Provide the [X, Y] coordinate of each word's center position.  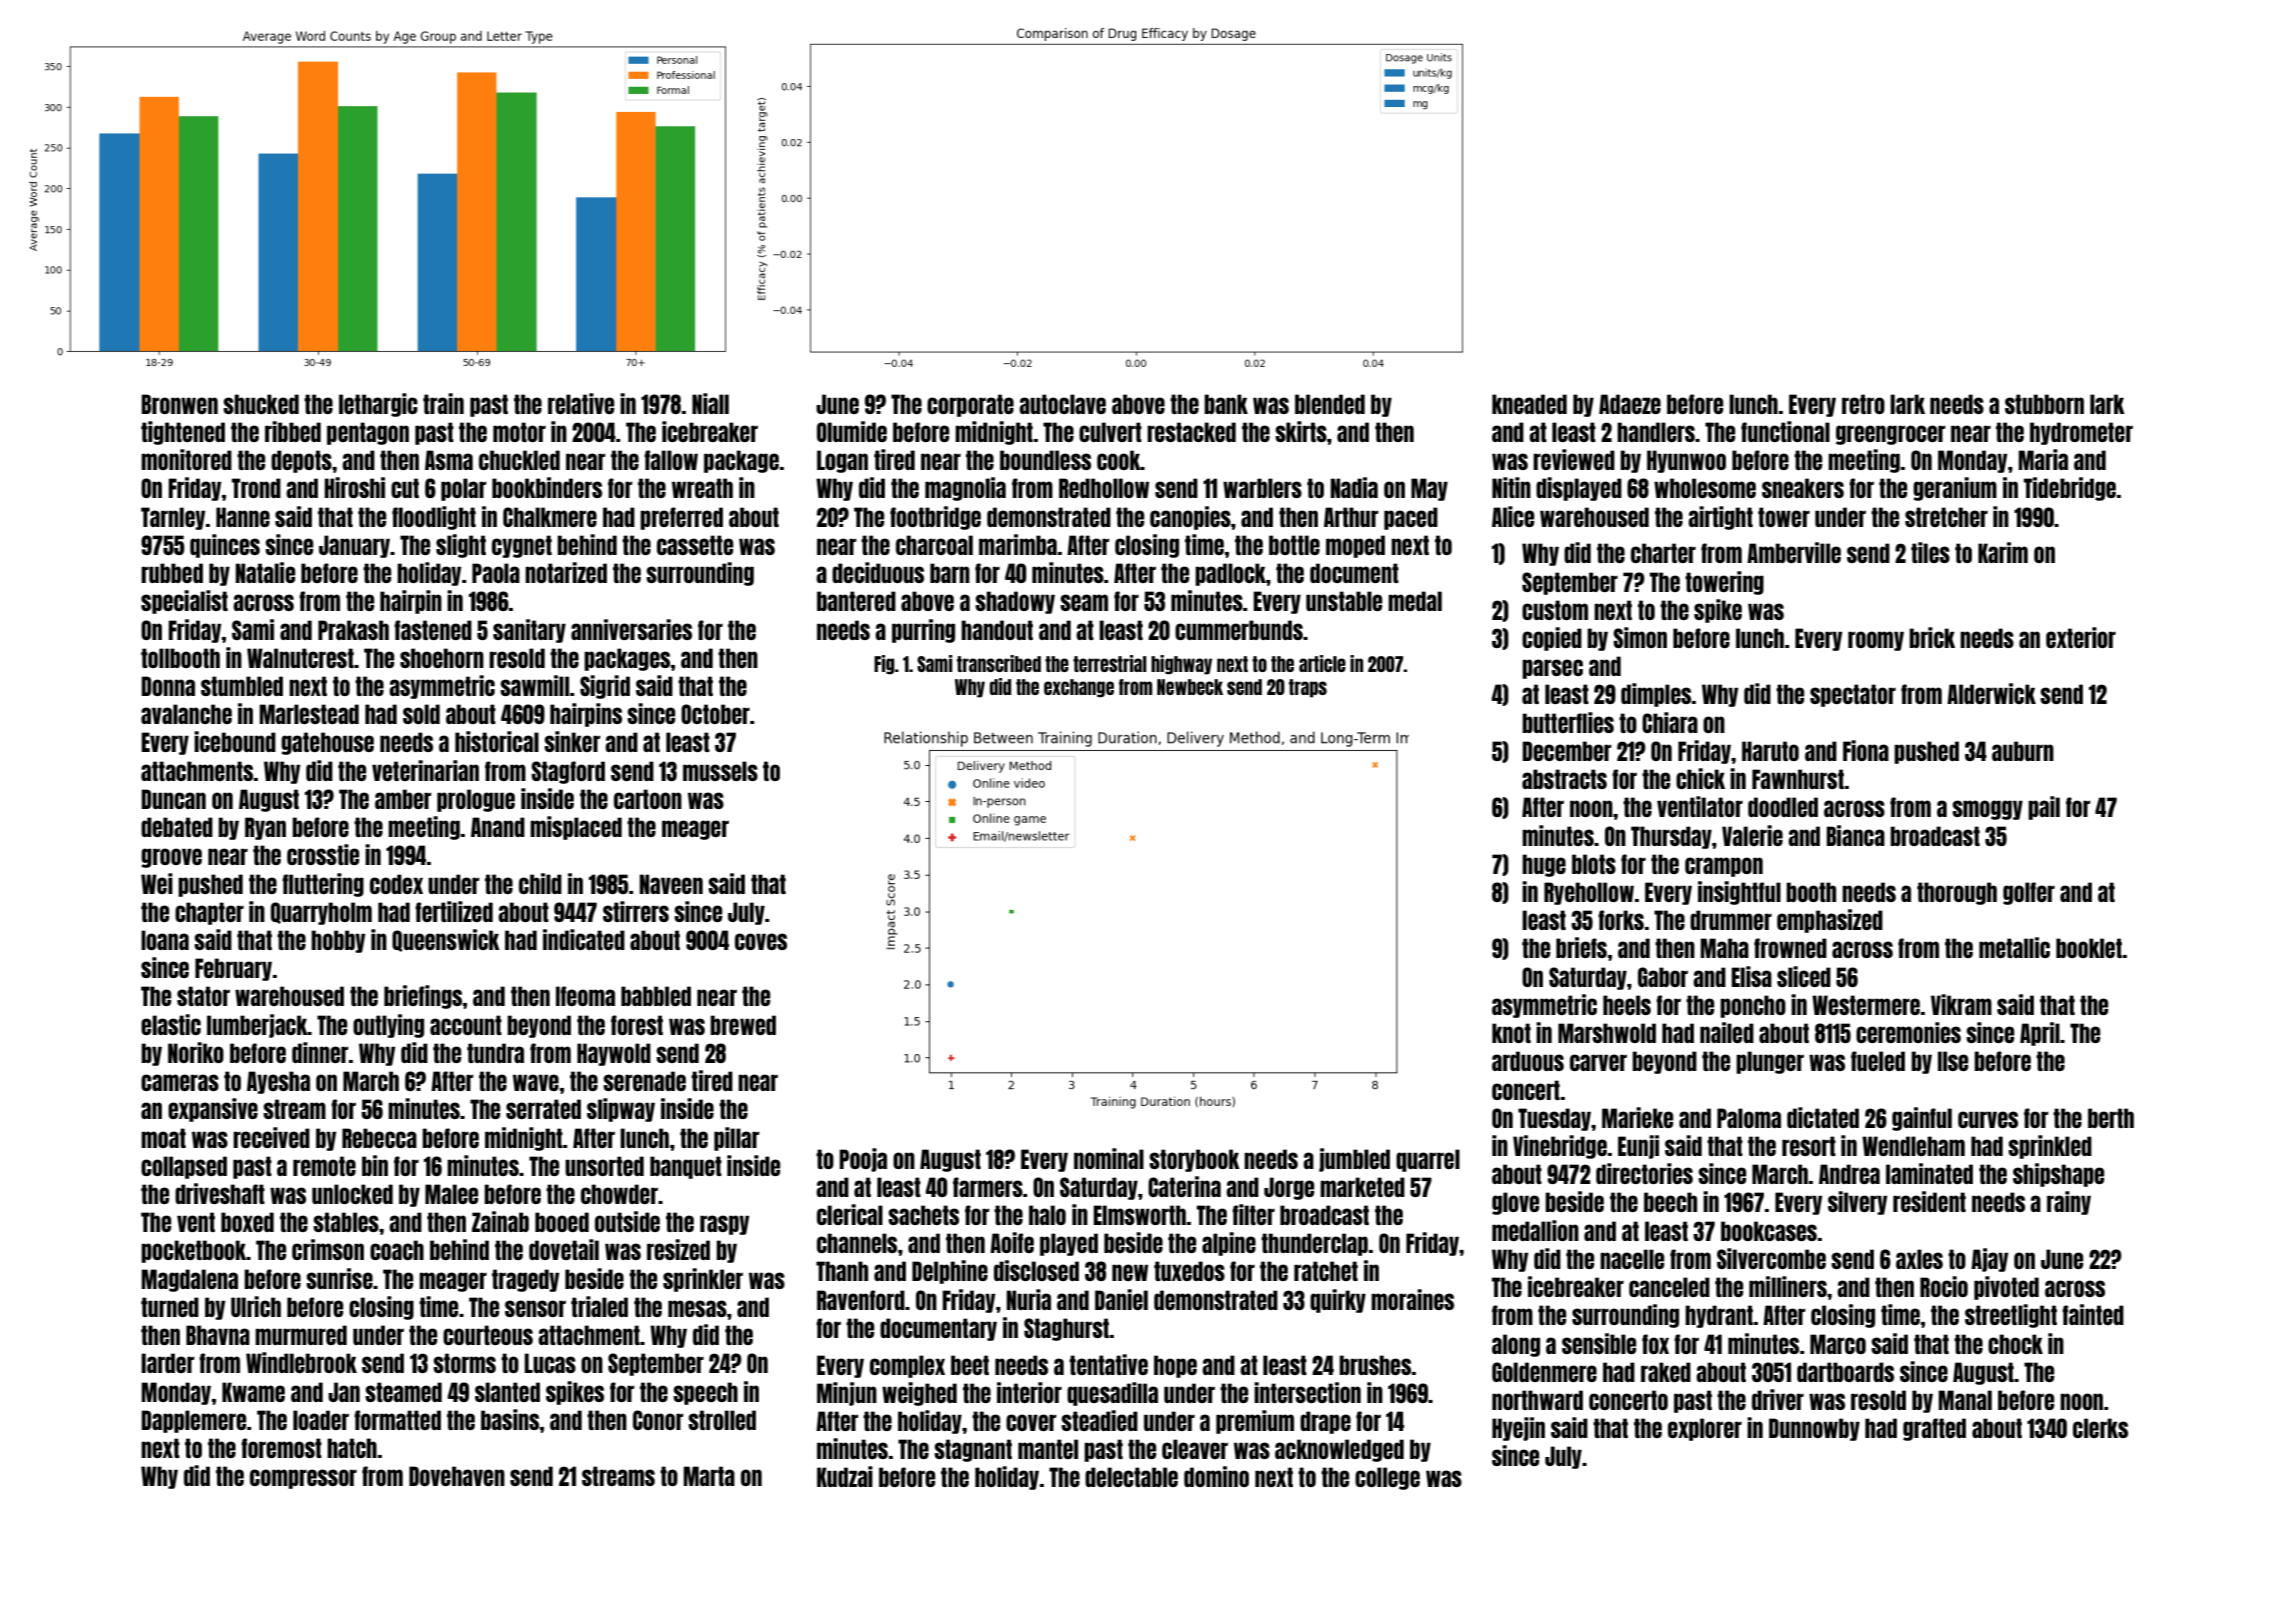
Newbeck [1190, 687]
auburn [2023, 751]
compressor [303, 1479]
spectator [1853, 695]
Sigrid [605, 687]
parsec [1552, 669]
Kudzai [845, 1476]
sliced [1804, 976]
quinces [225, 546]
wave [536, 1082]
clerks [2100, 1428]
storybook [1194, 1160]
